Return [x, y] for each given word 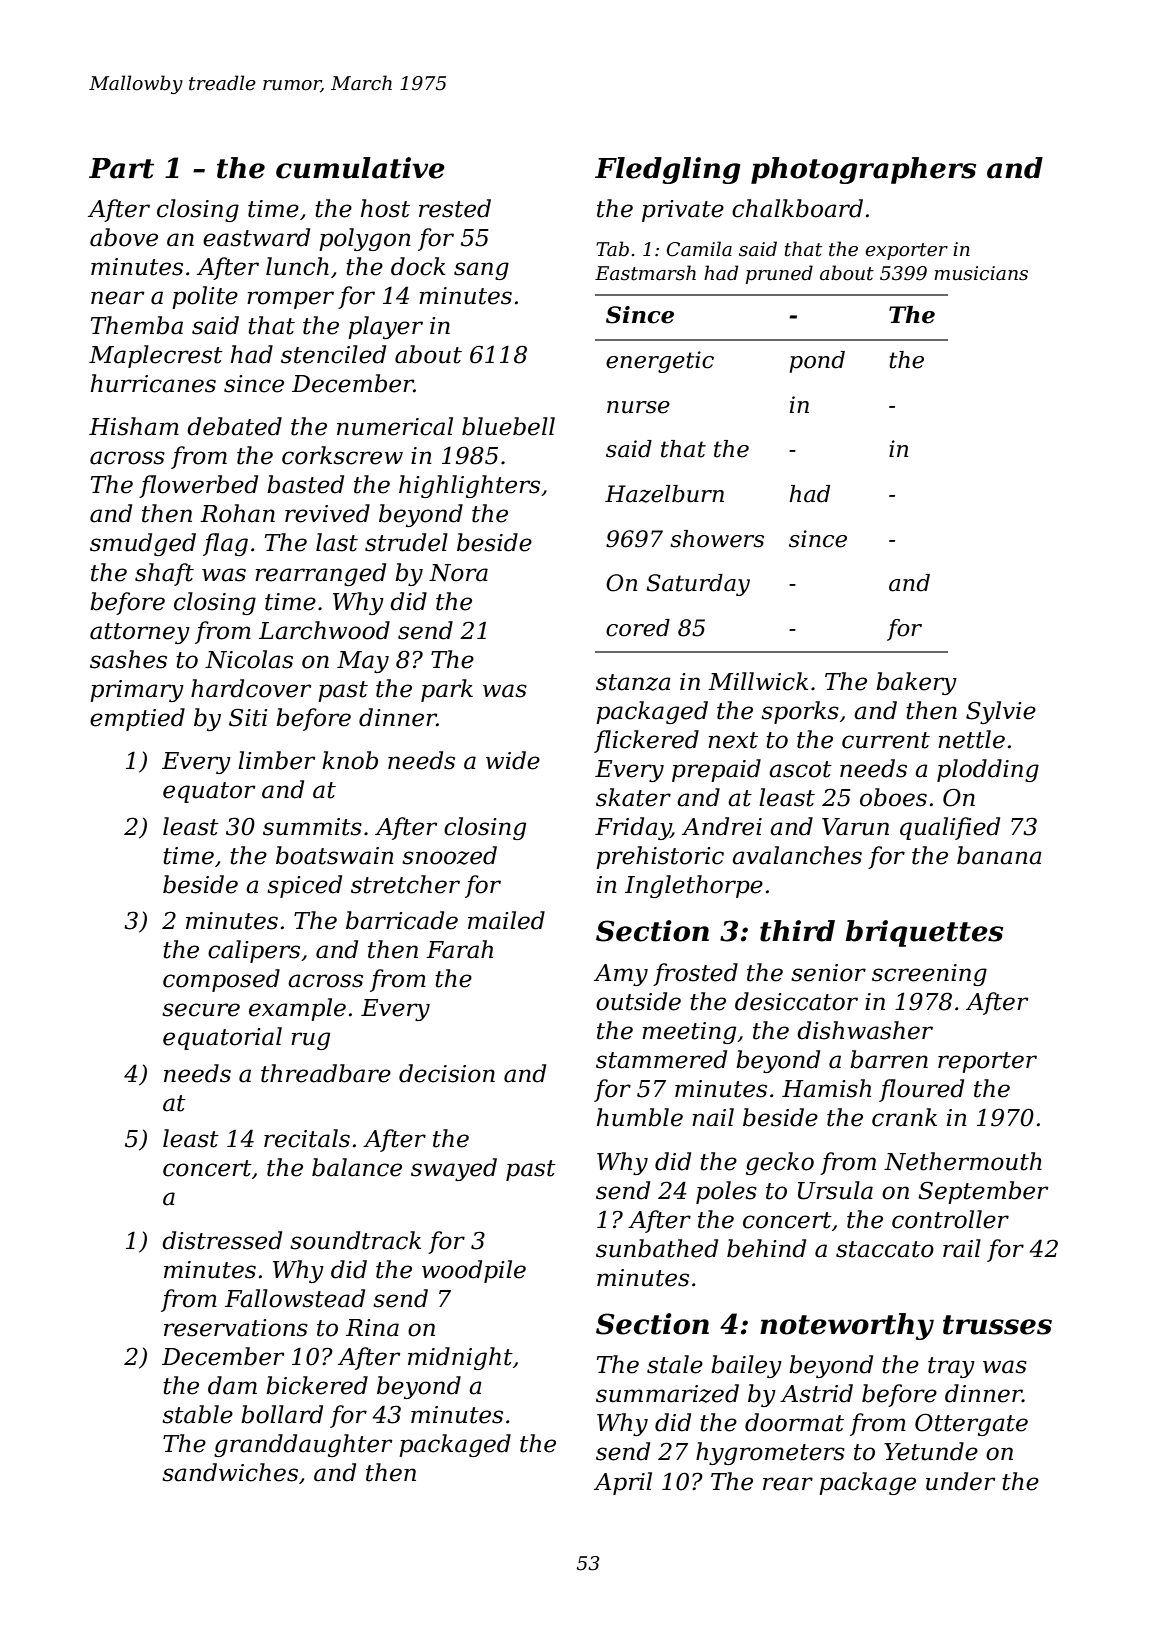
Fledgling [667, 170]
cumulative [360, 168]
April [623, 1483]
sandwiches [230, 1472]
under [960, 1481]
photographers [863, 170]
